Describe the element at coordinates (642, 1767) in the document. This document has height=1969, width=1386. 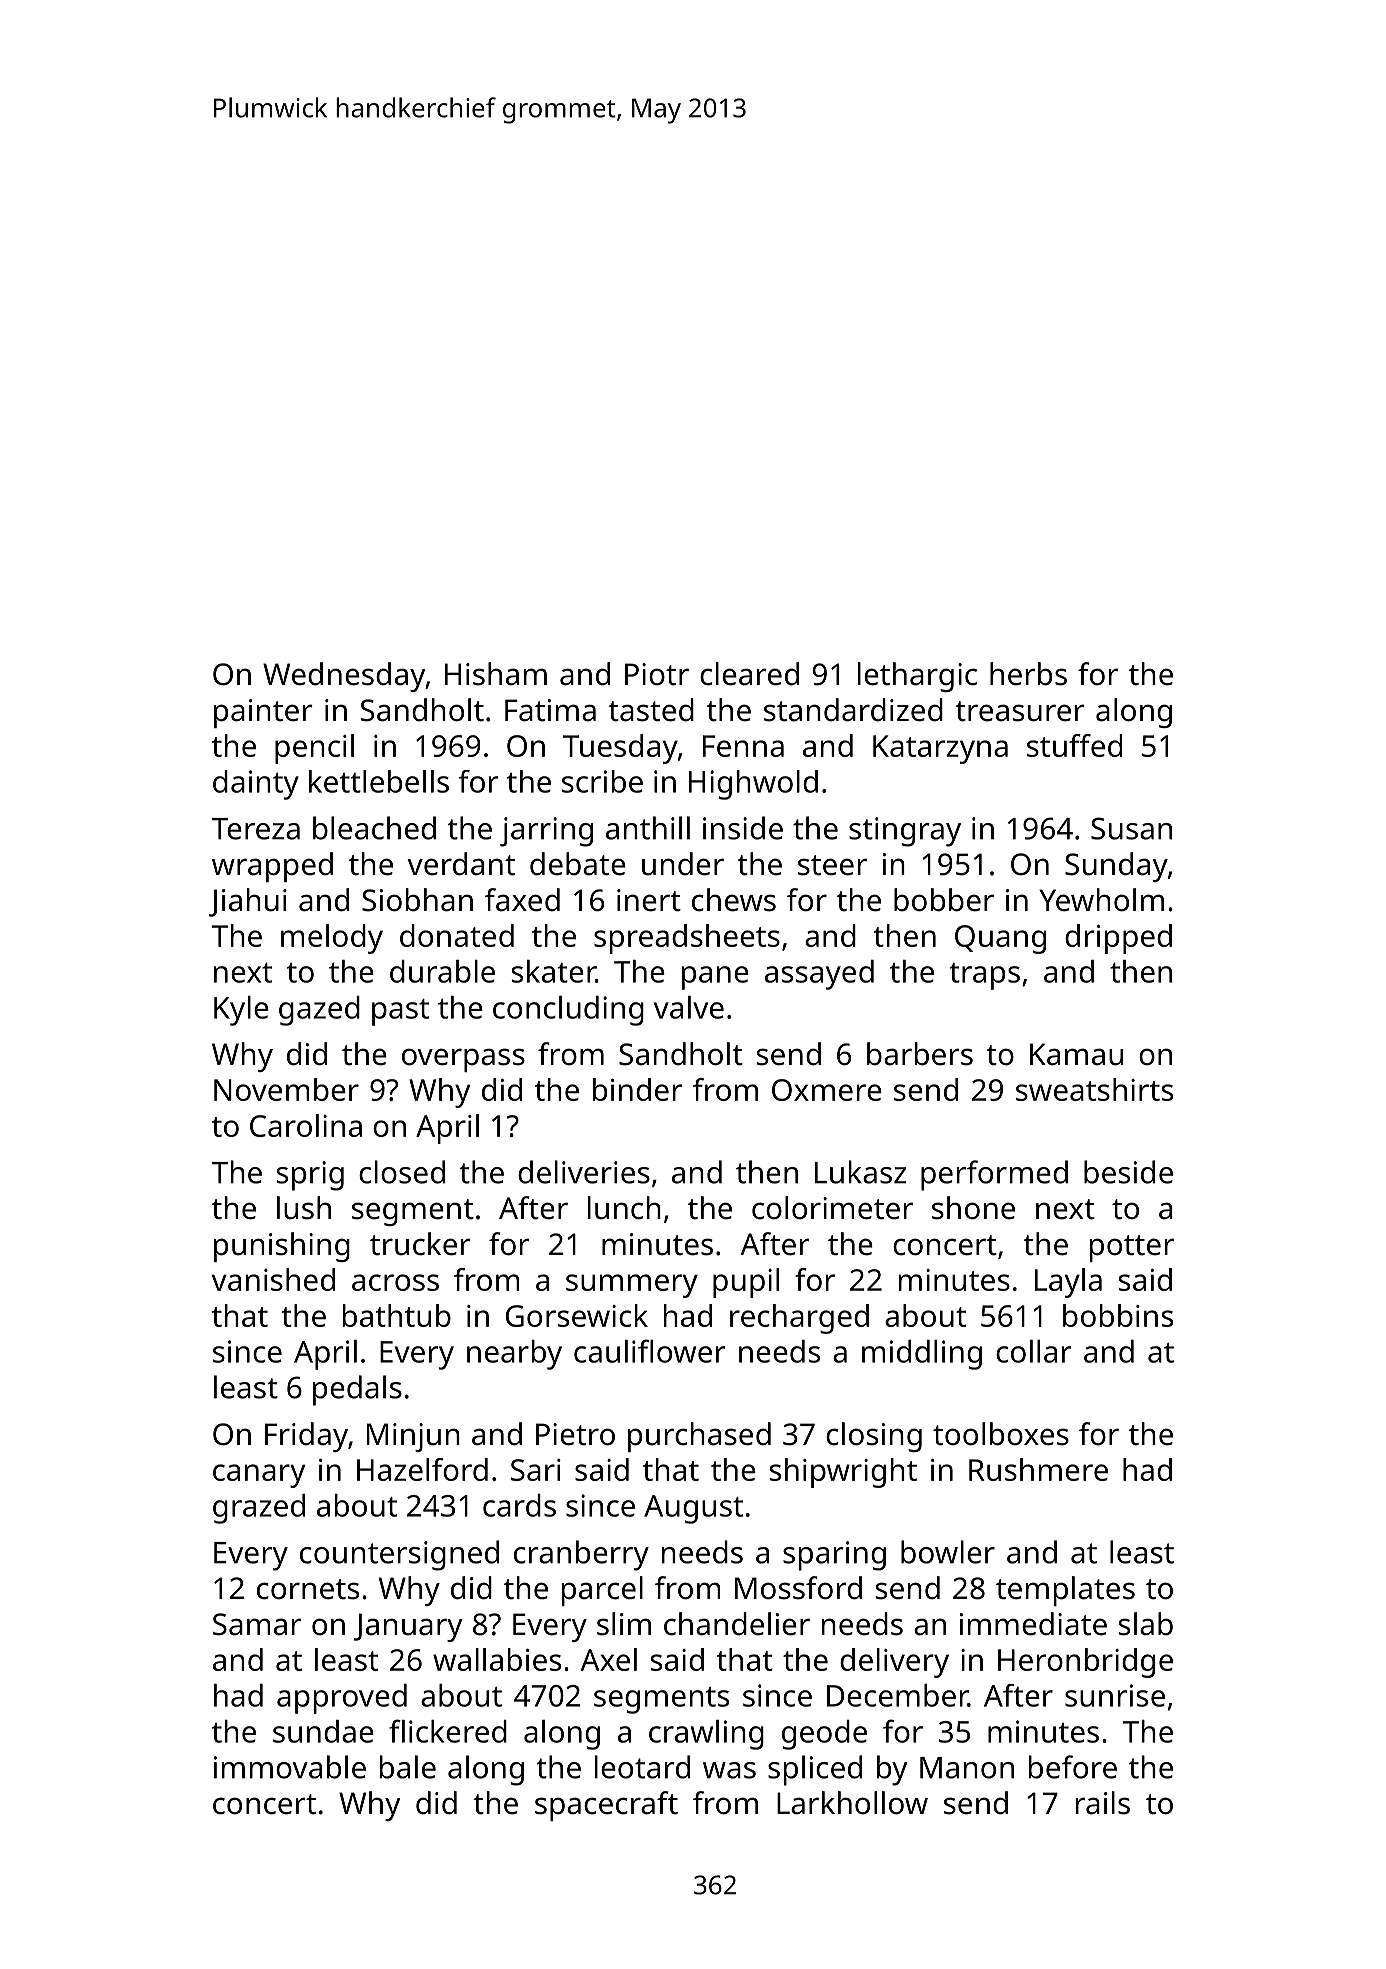
I see `leotard` at that location.
